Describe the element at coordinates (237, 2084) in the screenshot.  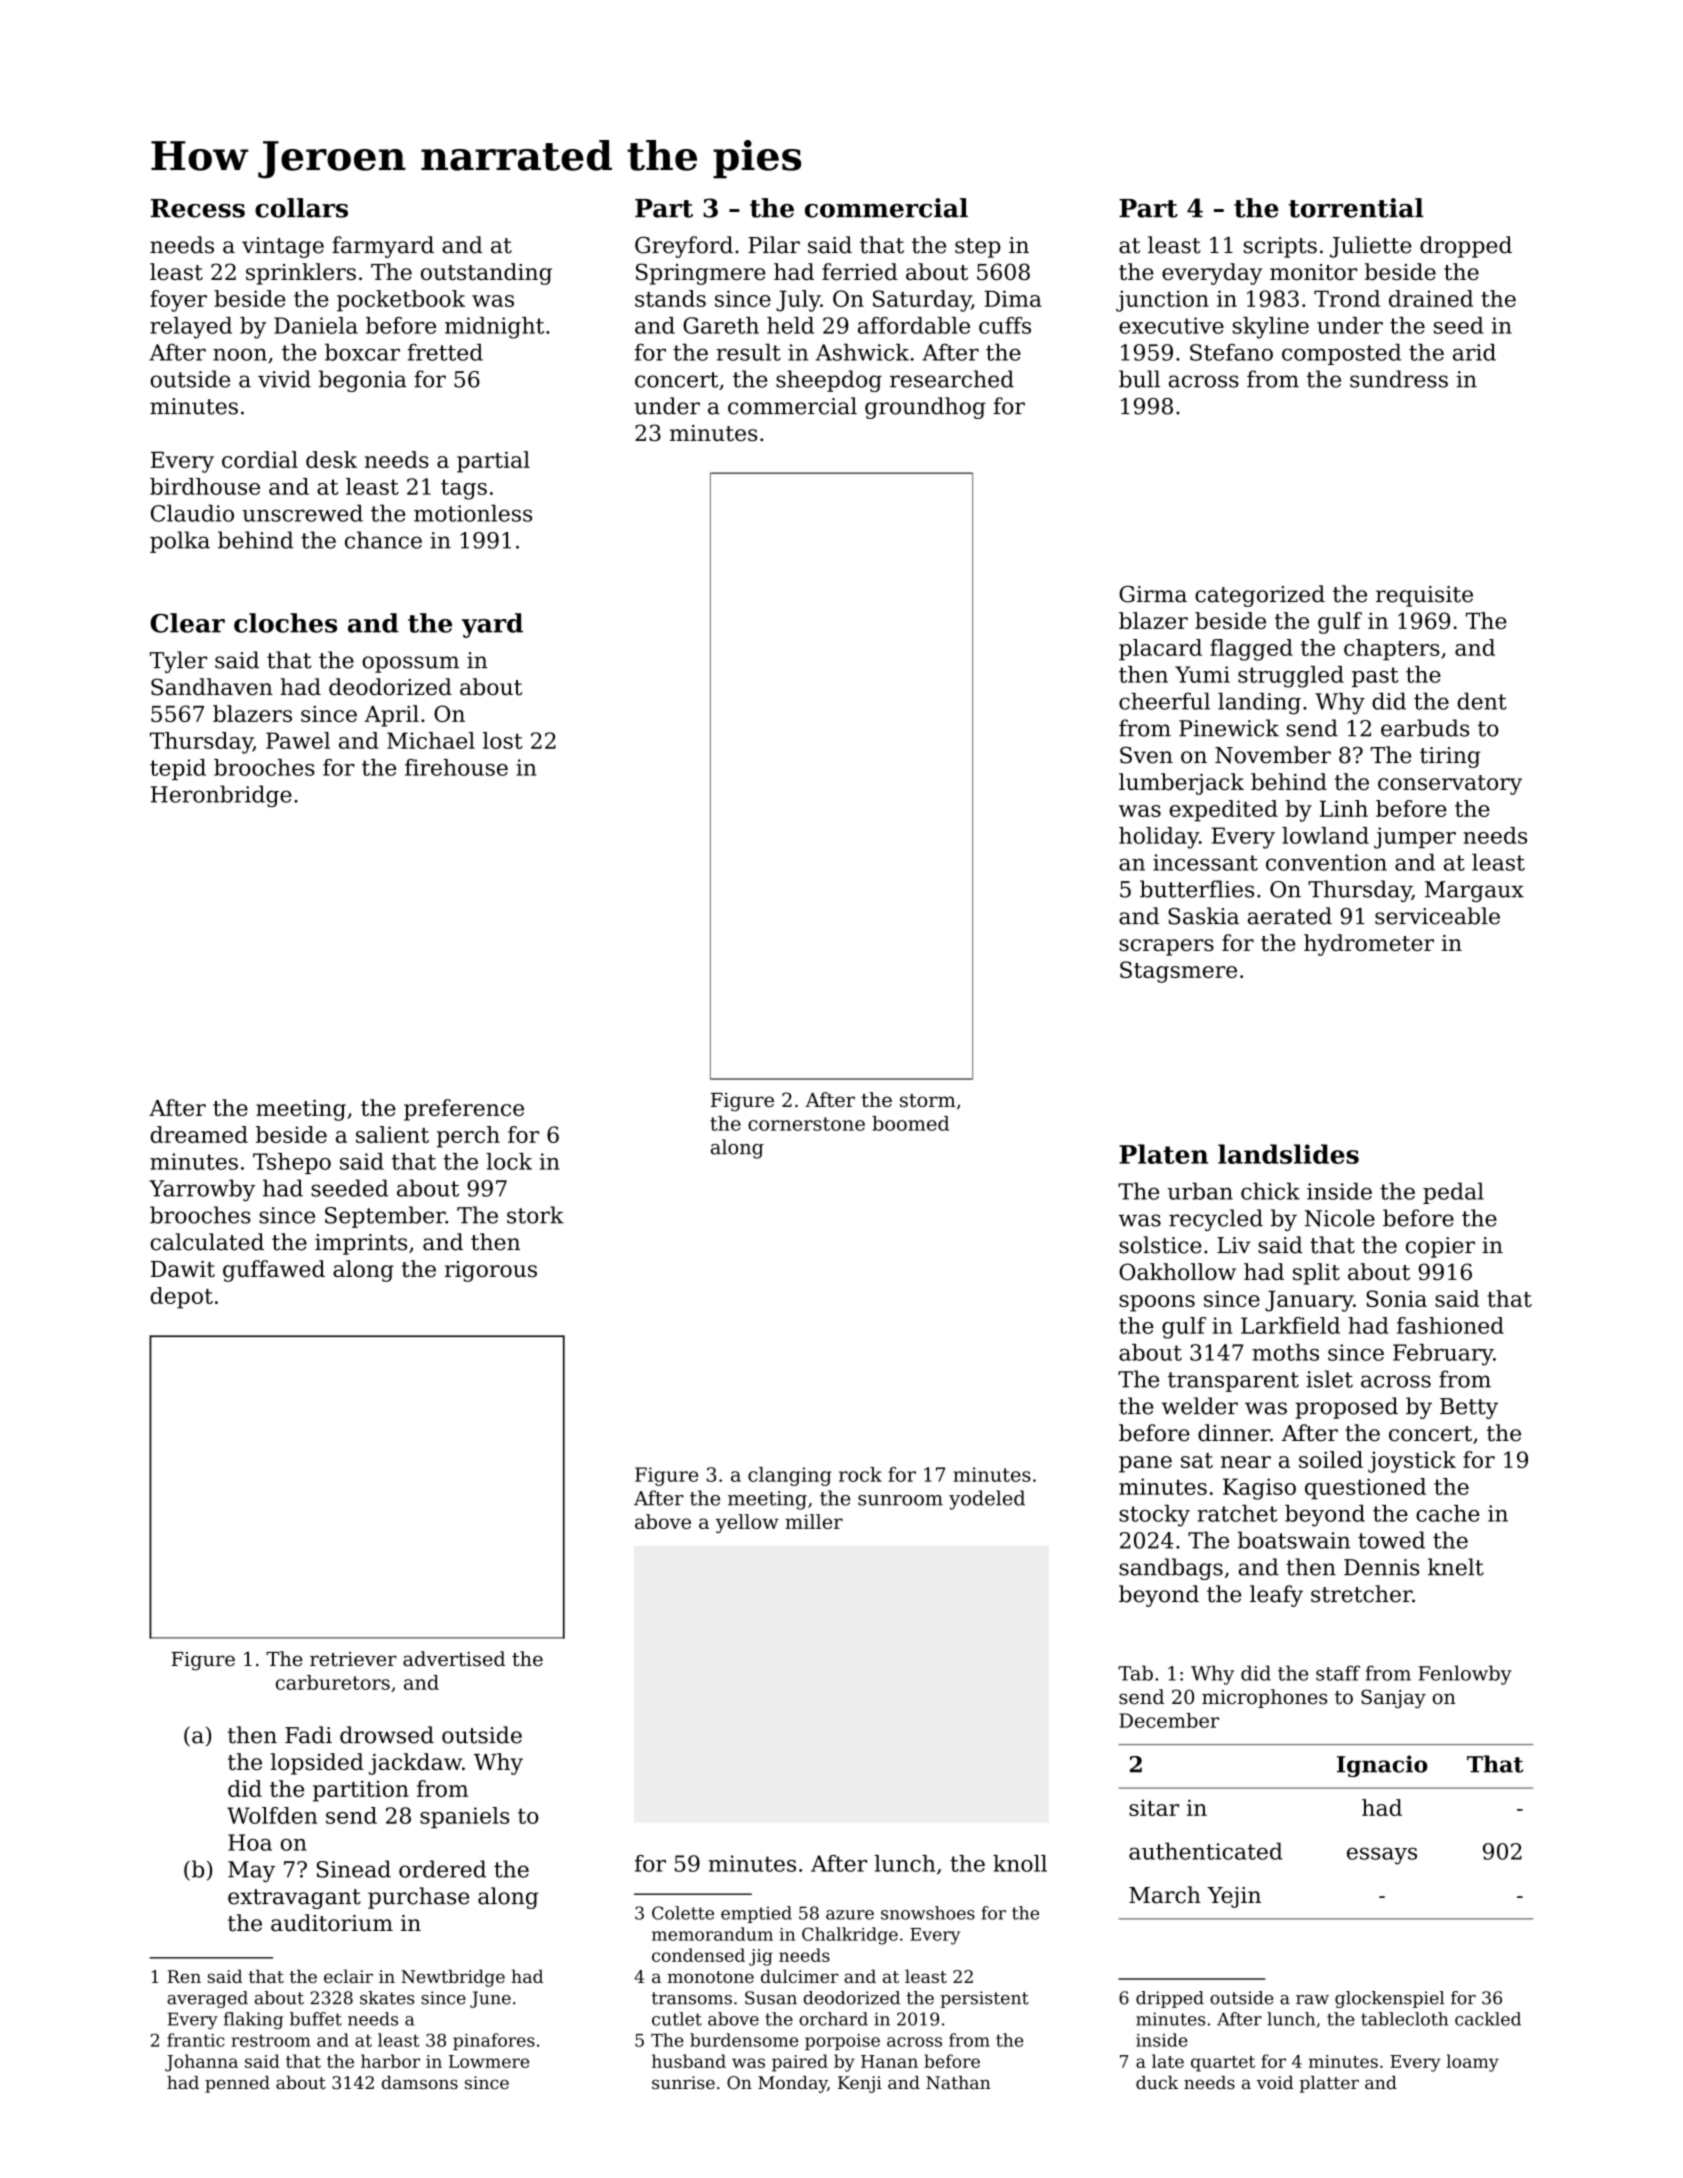
I see `penned` at that location.
